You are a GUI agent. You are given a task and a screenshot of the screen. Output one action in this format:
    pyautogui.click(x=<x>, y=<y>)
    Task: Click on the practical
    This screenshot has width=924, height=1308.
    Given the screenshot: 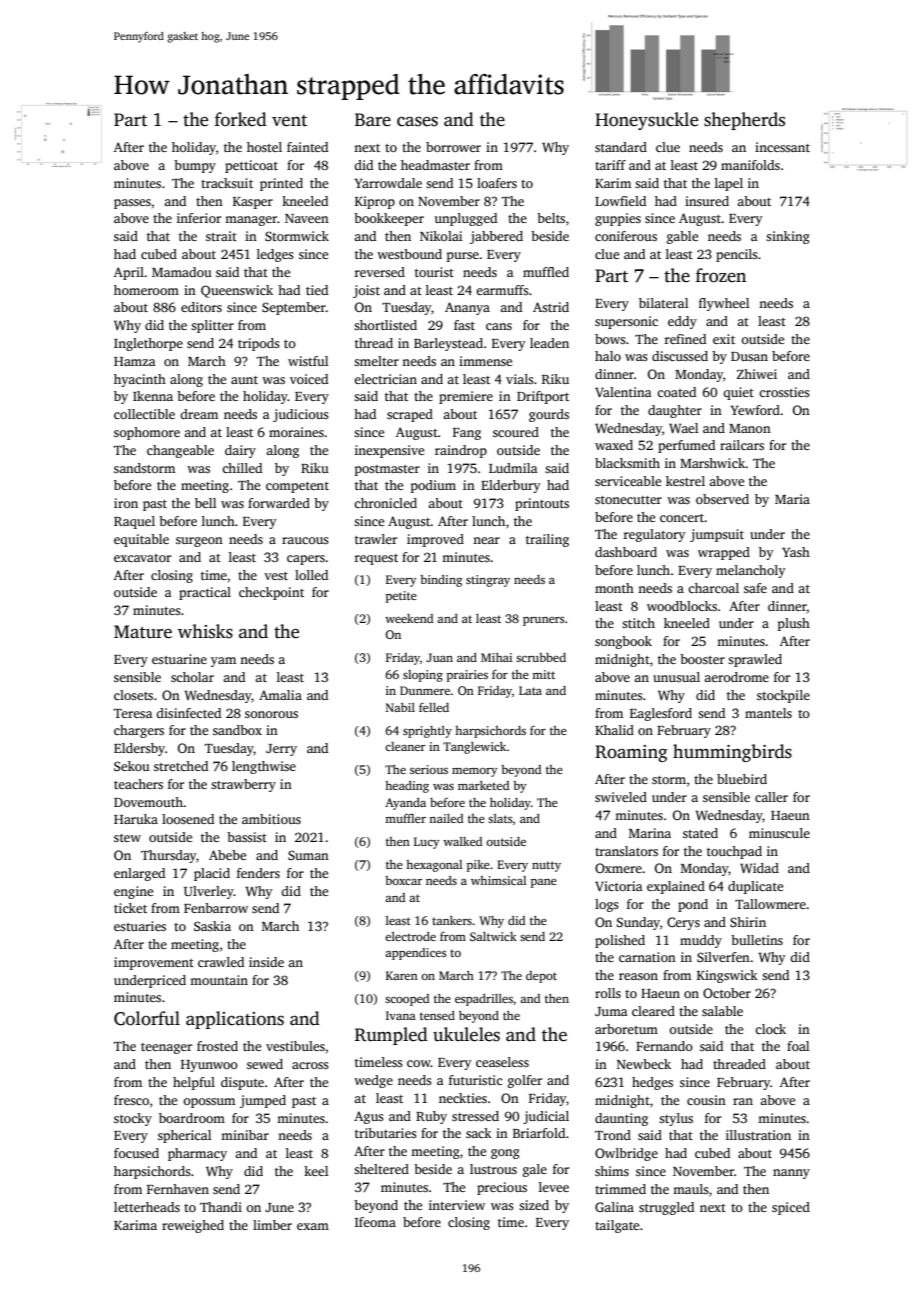 What is the action you would take?
    pyautogui.click(x=205, y=593)
